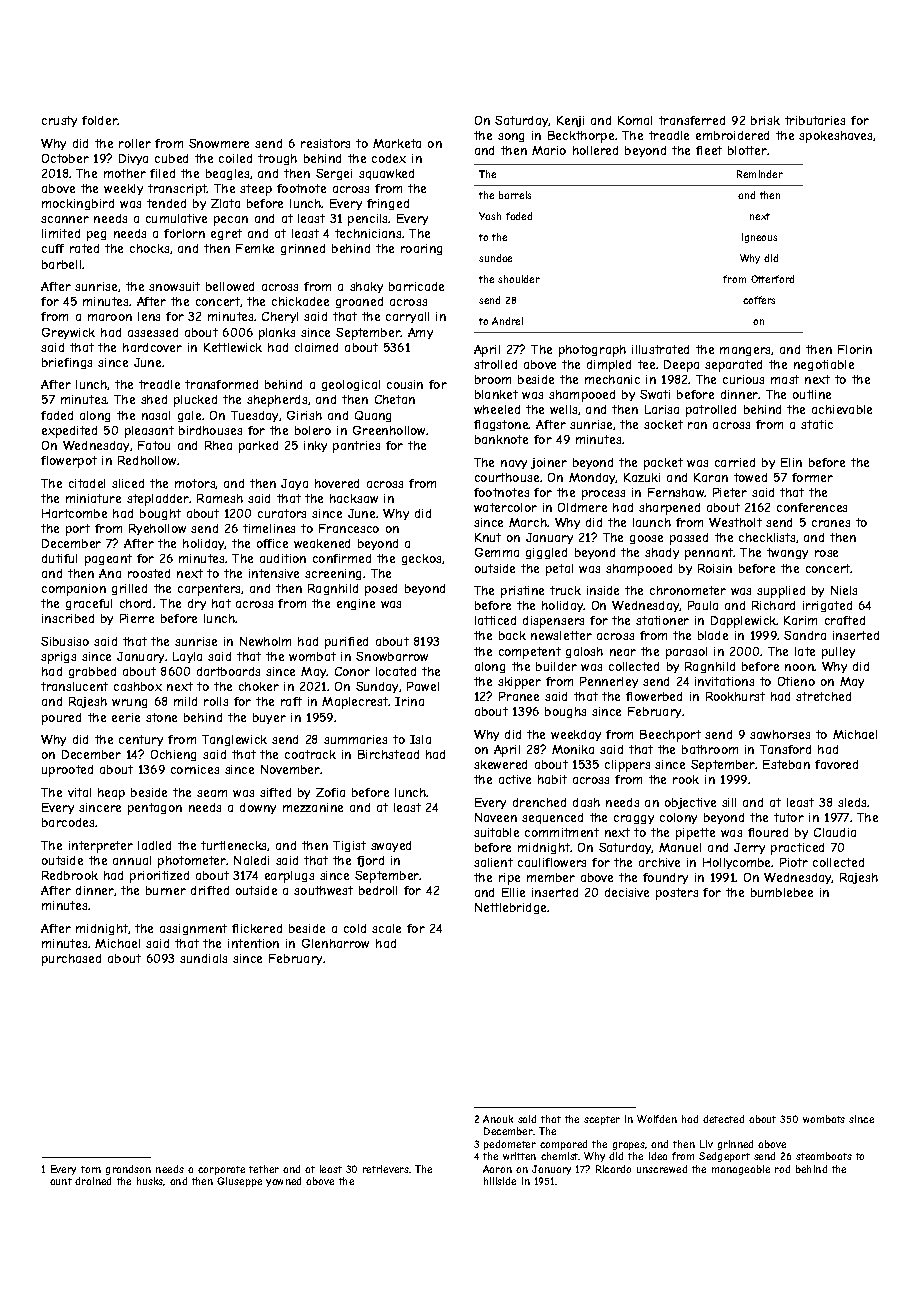 Image resolution: width=924 pixels, height=1308 pixels. I want to click on flickered, so click(257, 928).
